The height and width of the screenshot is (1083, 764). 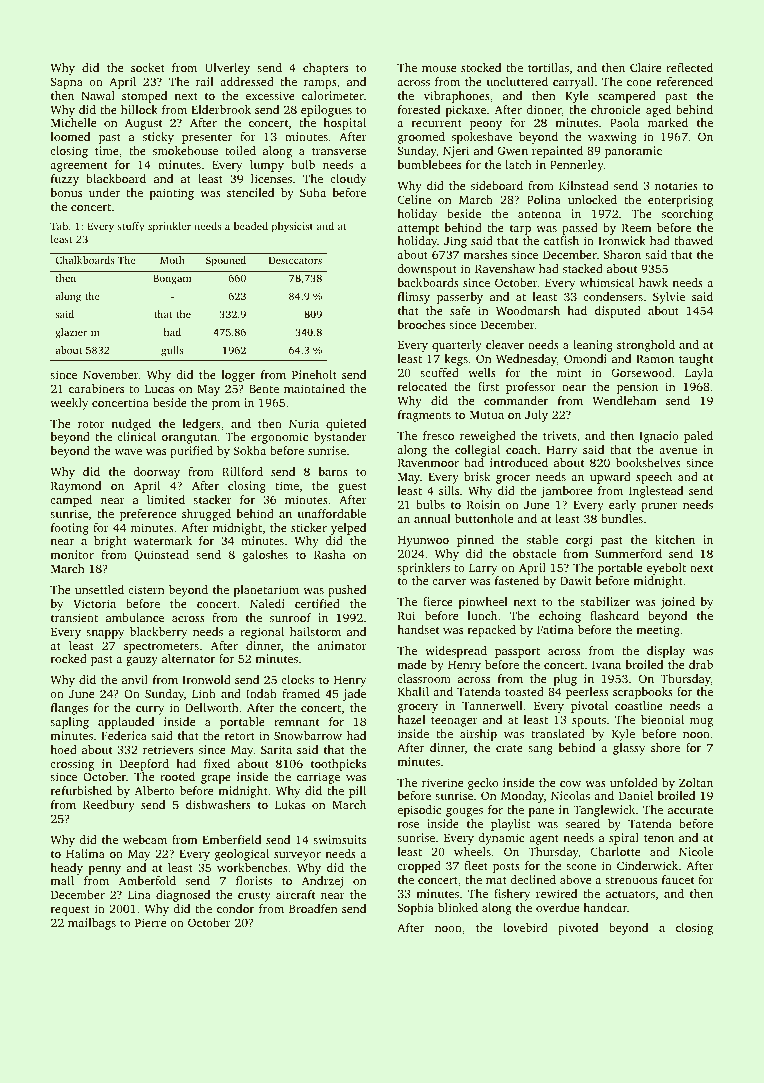 What do you see at coordinates (578, 929) in the screenshot?
I see `pivoted` at bounding box center [578, 929].
